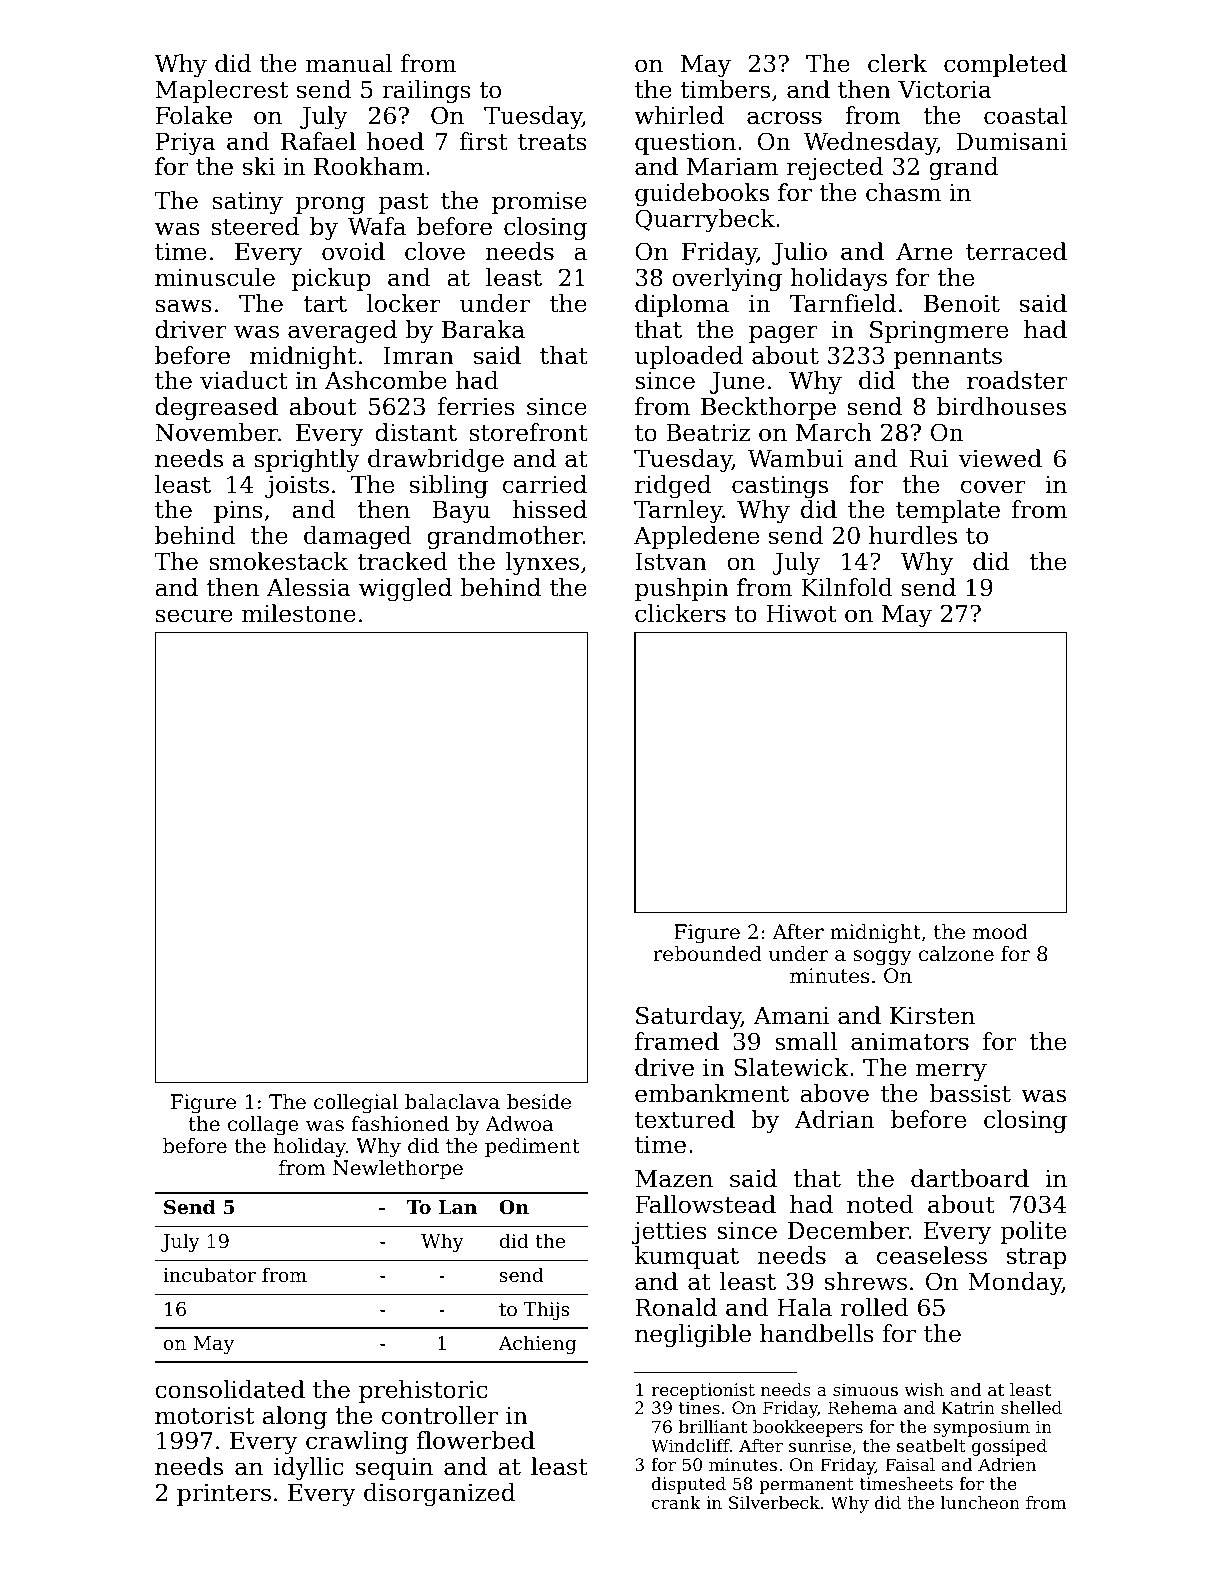 This screenshot has height=1581, width=1222. Describe the element at coordinates (689, 357) in the screenshot. I see `uploaded` at that location.
